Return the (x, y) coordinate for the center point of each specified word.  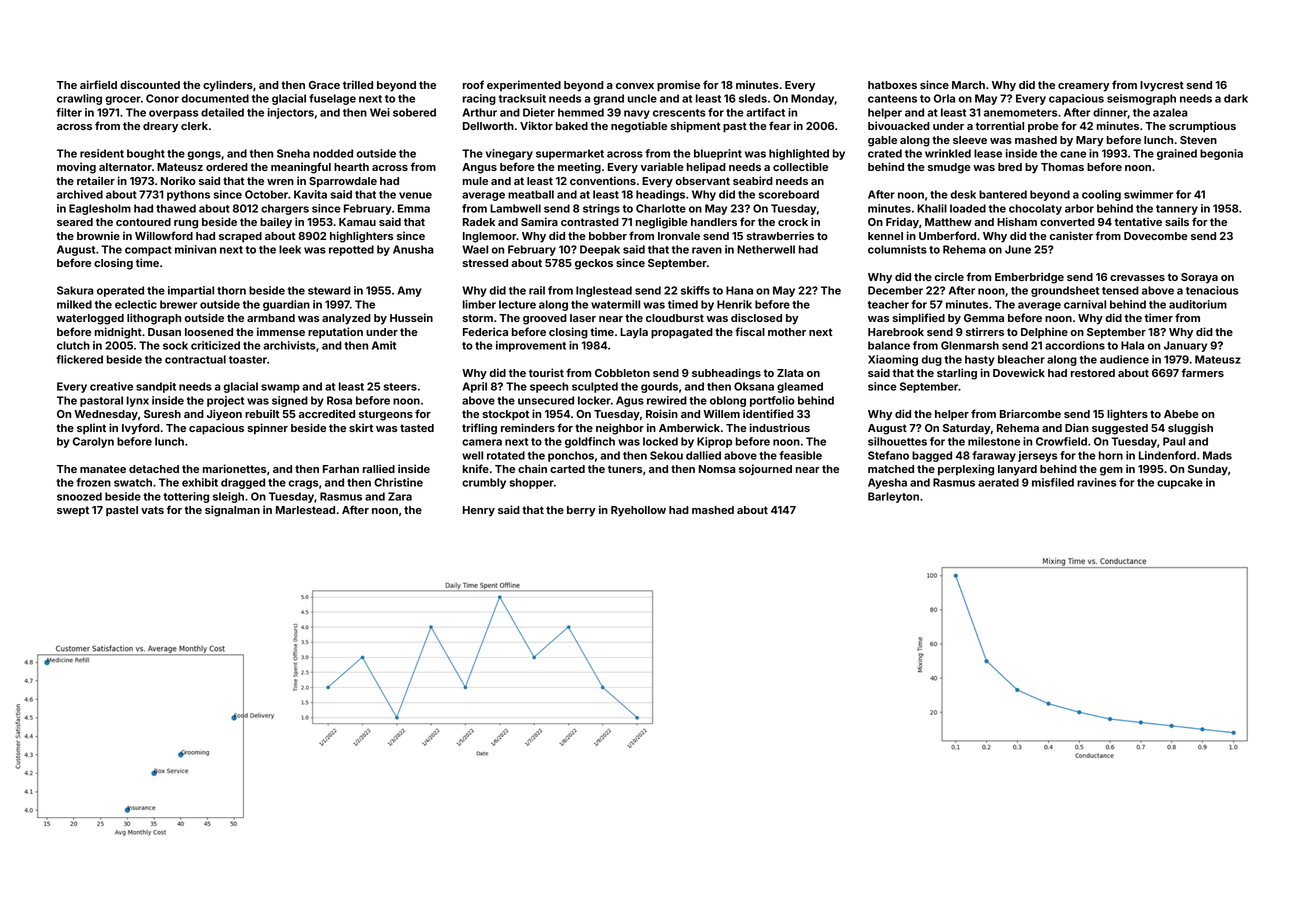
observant (703, 181)
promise (678, 86)
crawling (79, 99)
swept (73, 511)
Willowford (164, 235)
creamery (1084, 87)
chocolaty (1035, 209)
